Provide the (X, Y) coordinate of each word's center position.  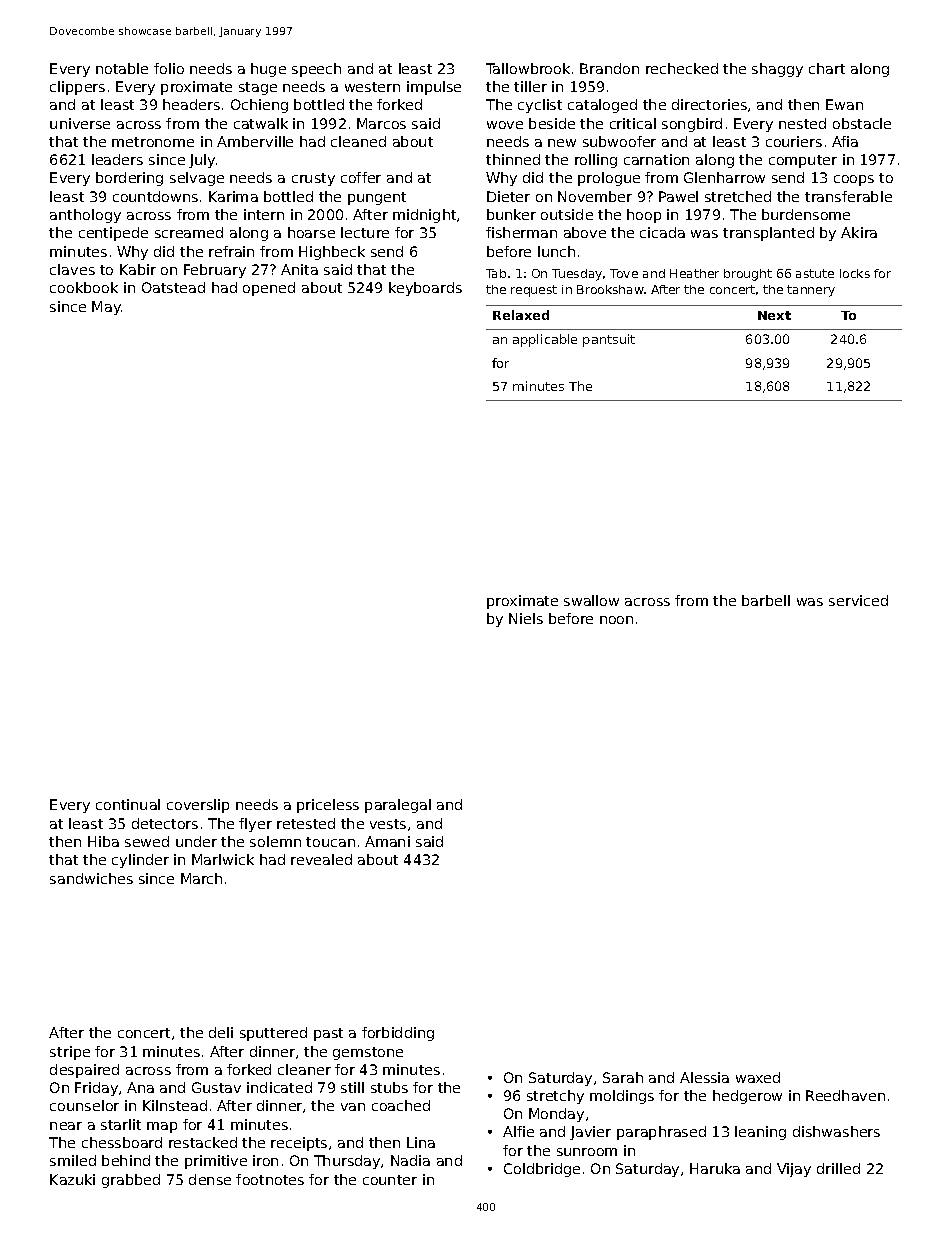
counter (390, 1180)
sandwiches (91, 878)
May (106, 308)
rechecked (682, 68)
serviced (858, 600)
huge (268, 70)
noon (616, 620)
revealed (321, 859)
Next (774, 315)
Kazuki (72, 1179)
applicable (545, 340)
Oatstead (173, 287)
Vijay (794, 1170)
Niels (526, 618)
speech (316, 70)
